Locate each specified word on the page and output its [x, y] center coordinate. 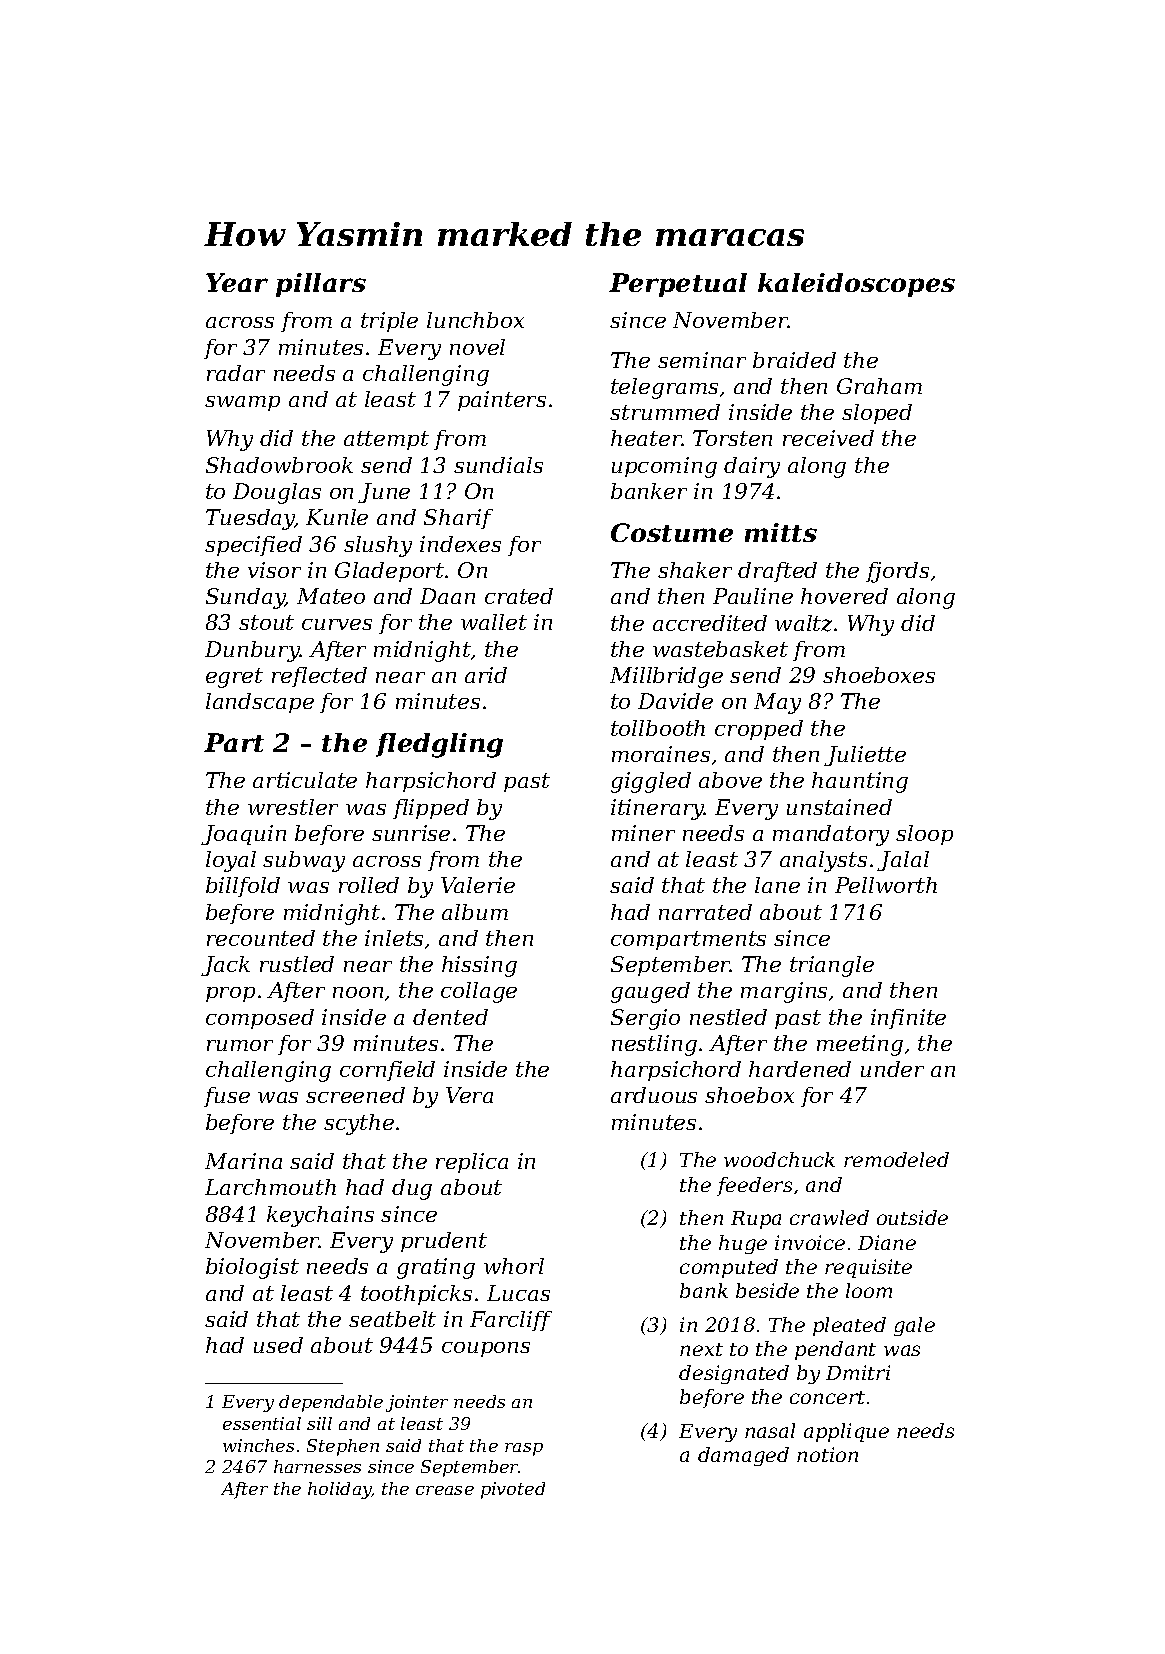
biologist [252, 1268]
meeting [860, 1045]
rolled [369, 885]
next [701, 1349]
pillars [321, 285]
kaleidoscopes [856, 285]
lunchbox [475, 320]
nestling [654, 1045]
